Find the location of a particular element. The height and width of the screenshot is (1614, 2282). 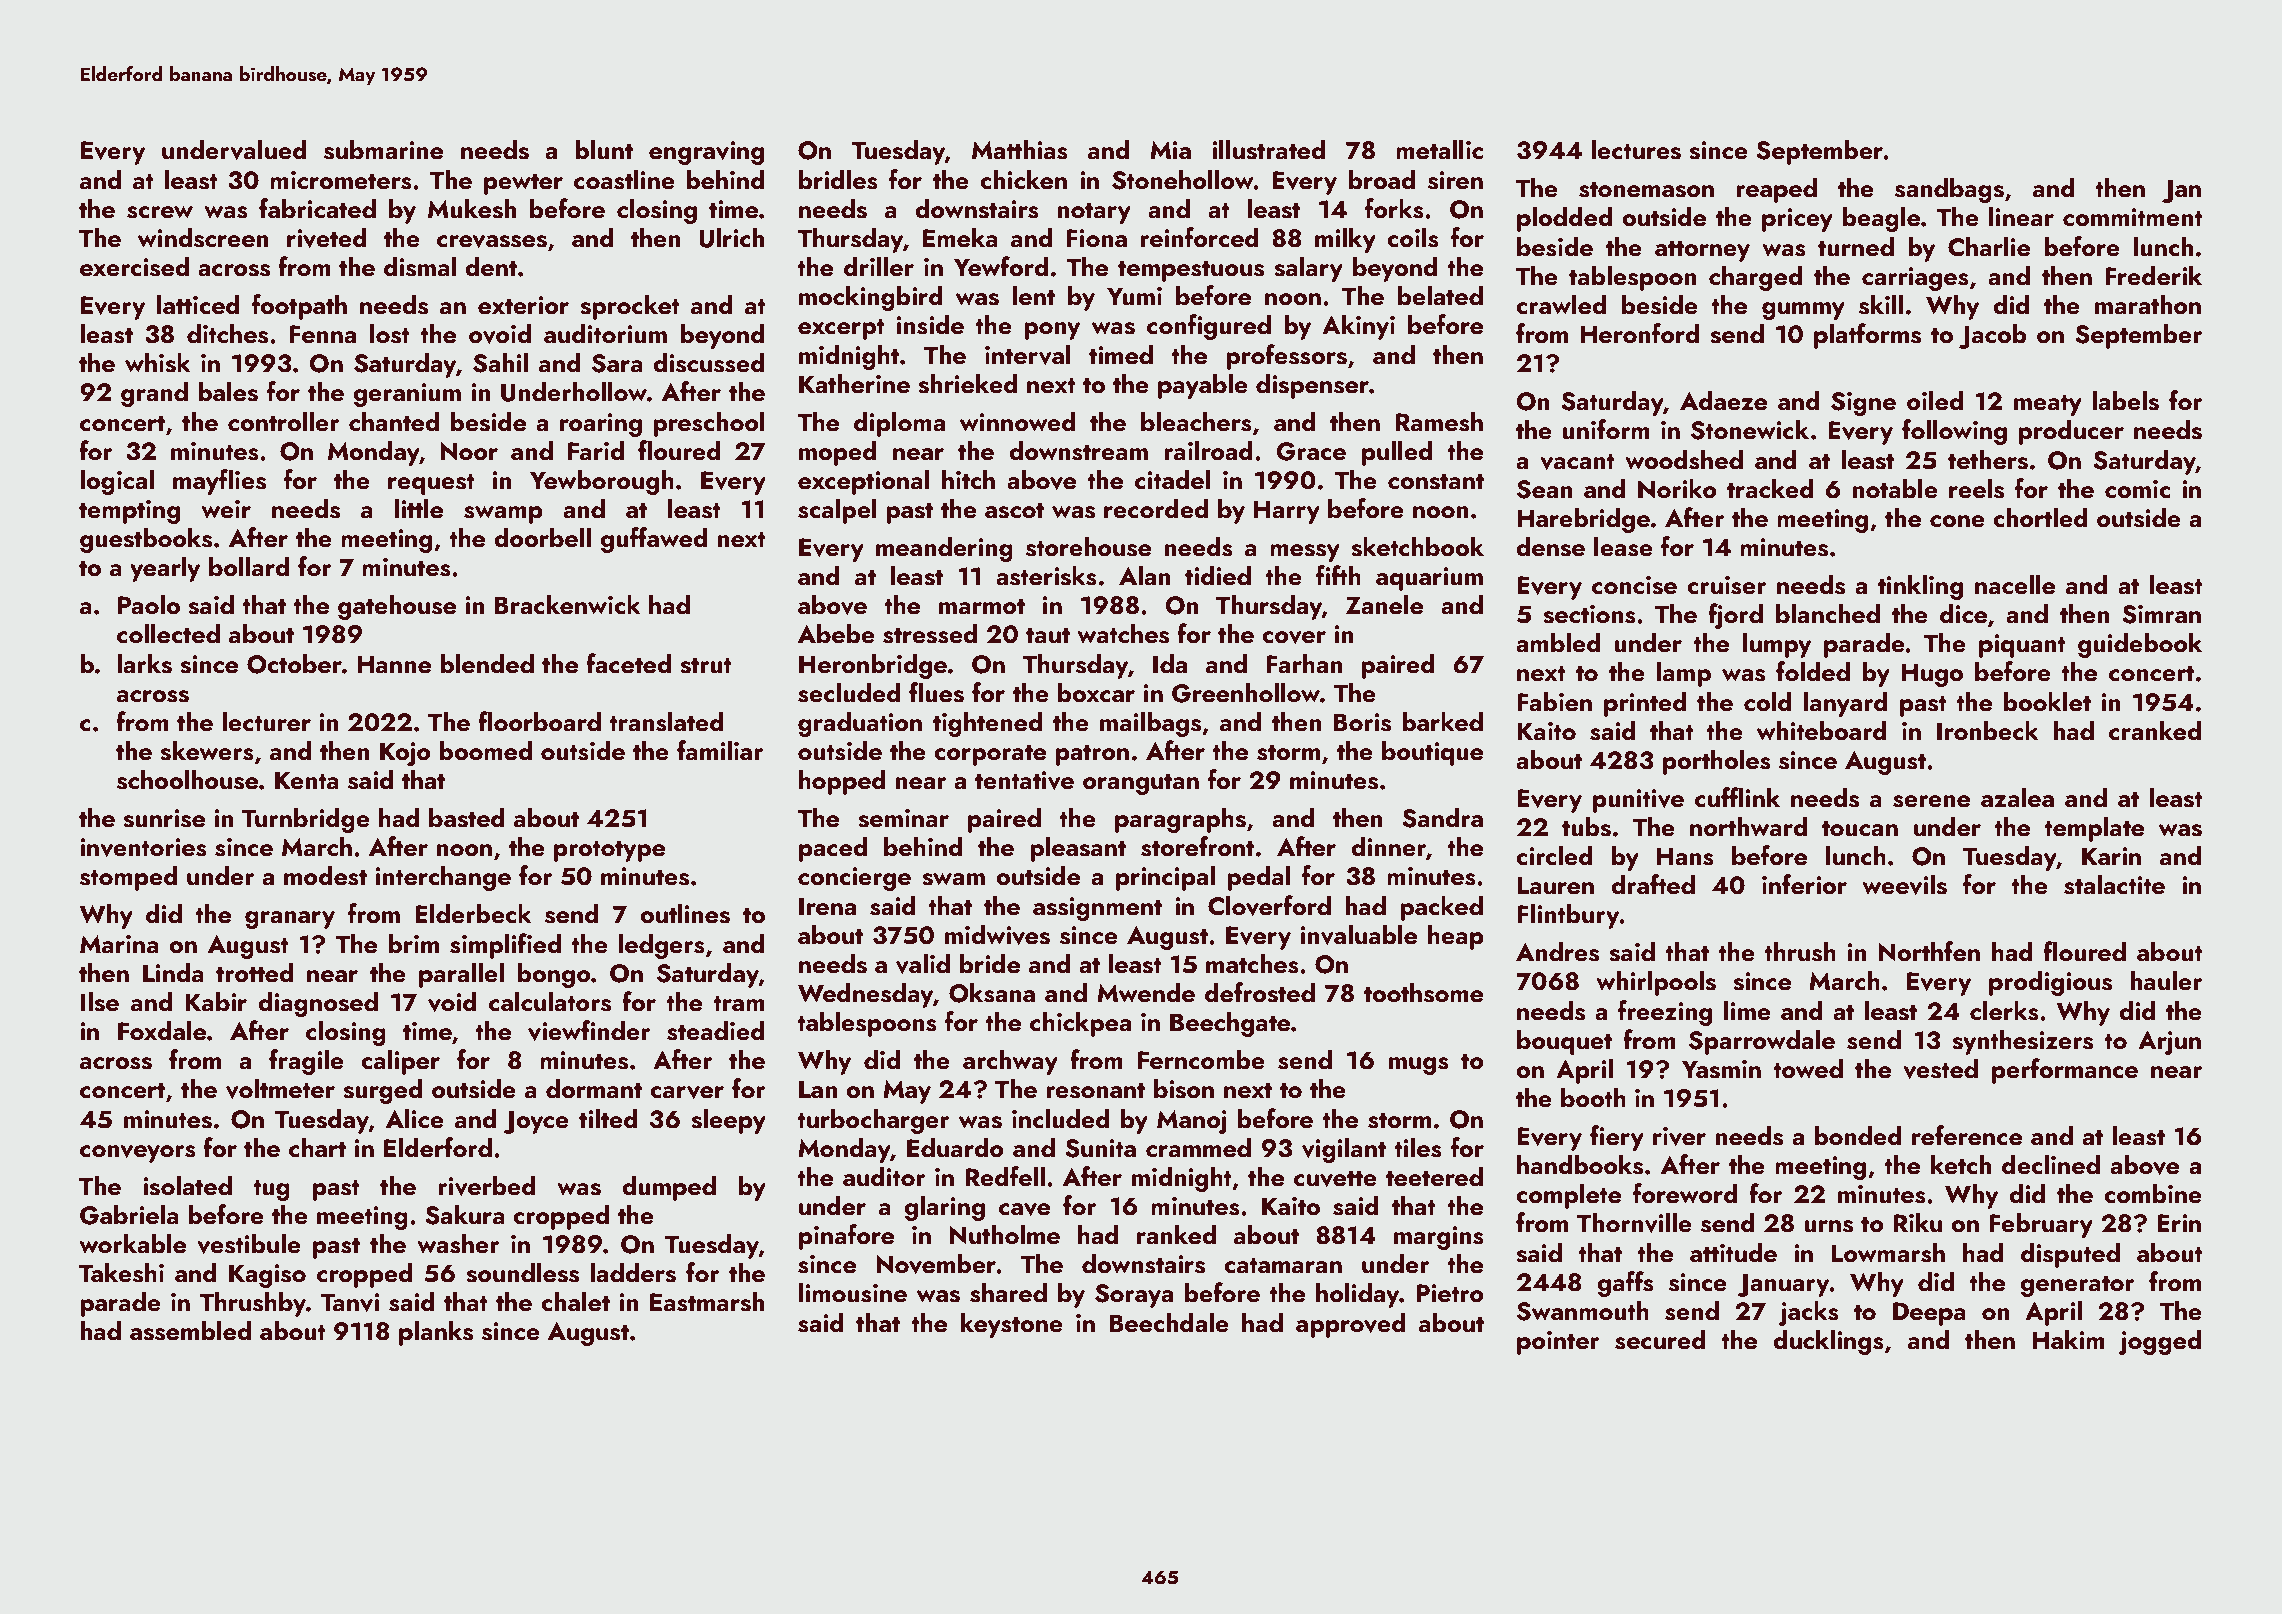

Sakura is located at coordinates (465, 1214).
